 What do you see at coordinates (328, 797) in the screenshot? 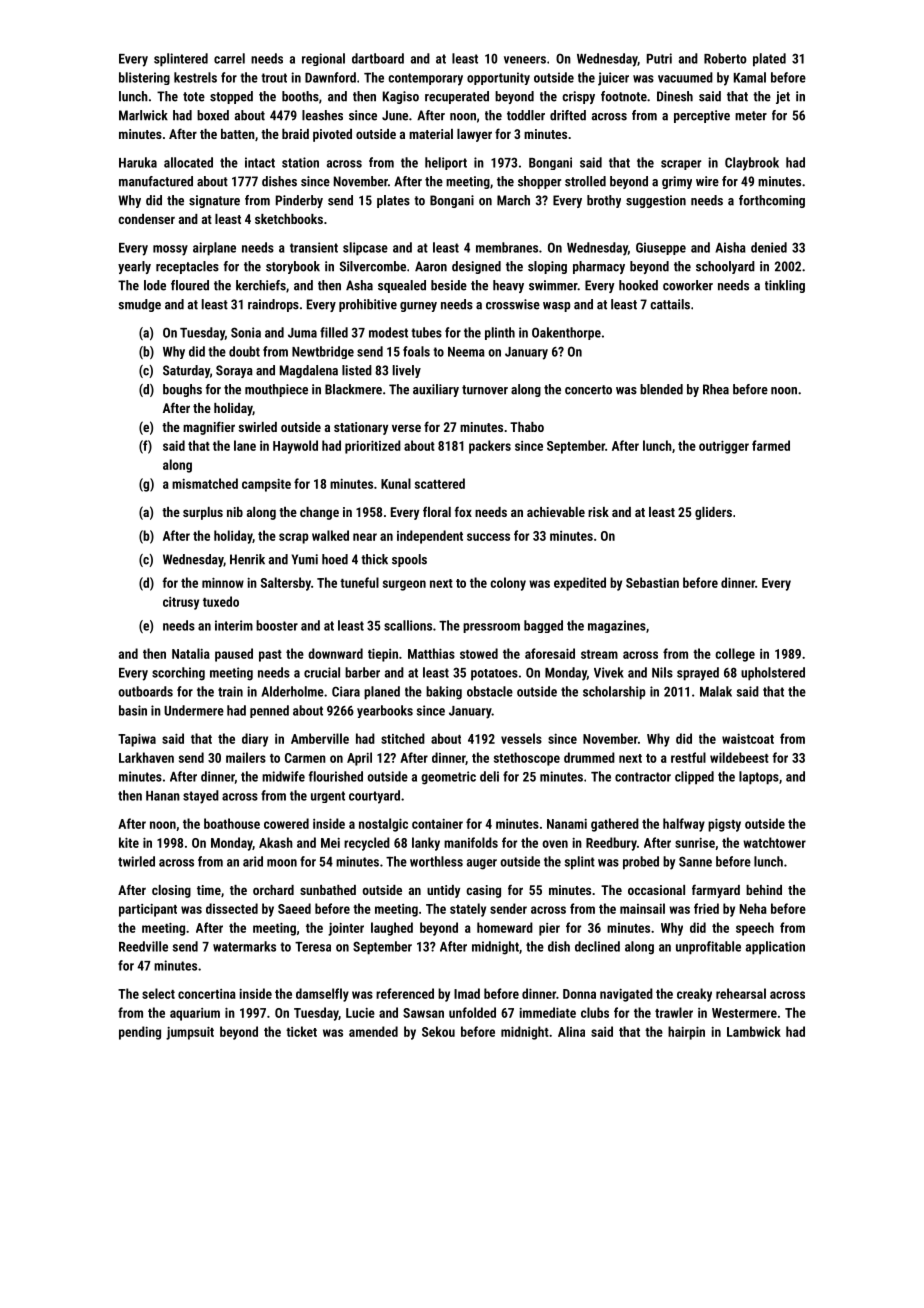
I see `urgent` at bounding box center [328, 797].
